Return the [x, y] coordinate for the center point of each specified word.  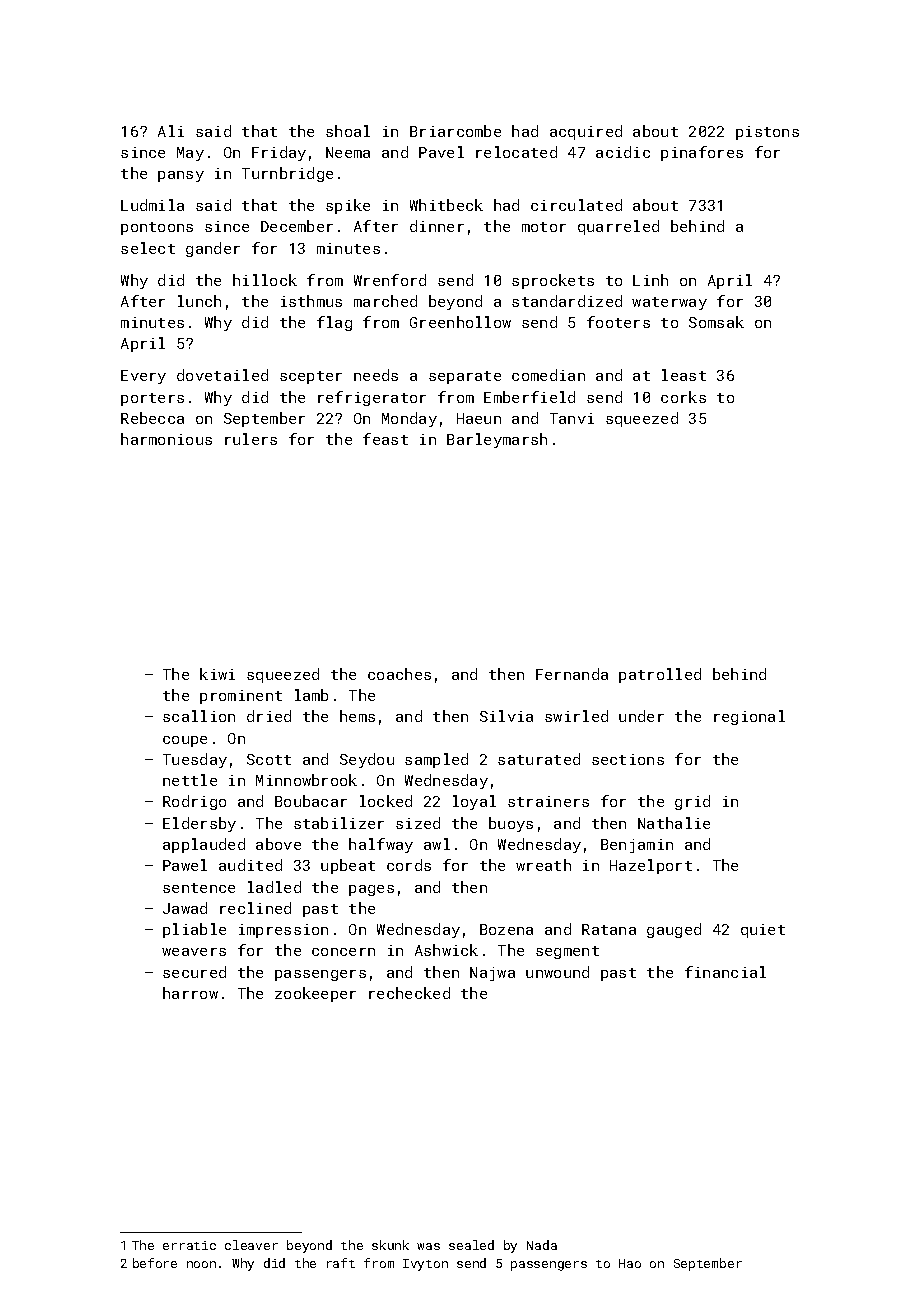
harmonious [166, 439]
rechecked [409, 993]
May [190, 154]
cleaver [251, 1245]
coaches [399, 674]
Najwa [492, 974]
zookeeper [315, 994]
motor [544, 227]
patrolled [660, 675]
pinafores [702, 153]
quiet [763, 931]
